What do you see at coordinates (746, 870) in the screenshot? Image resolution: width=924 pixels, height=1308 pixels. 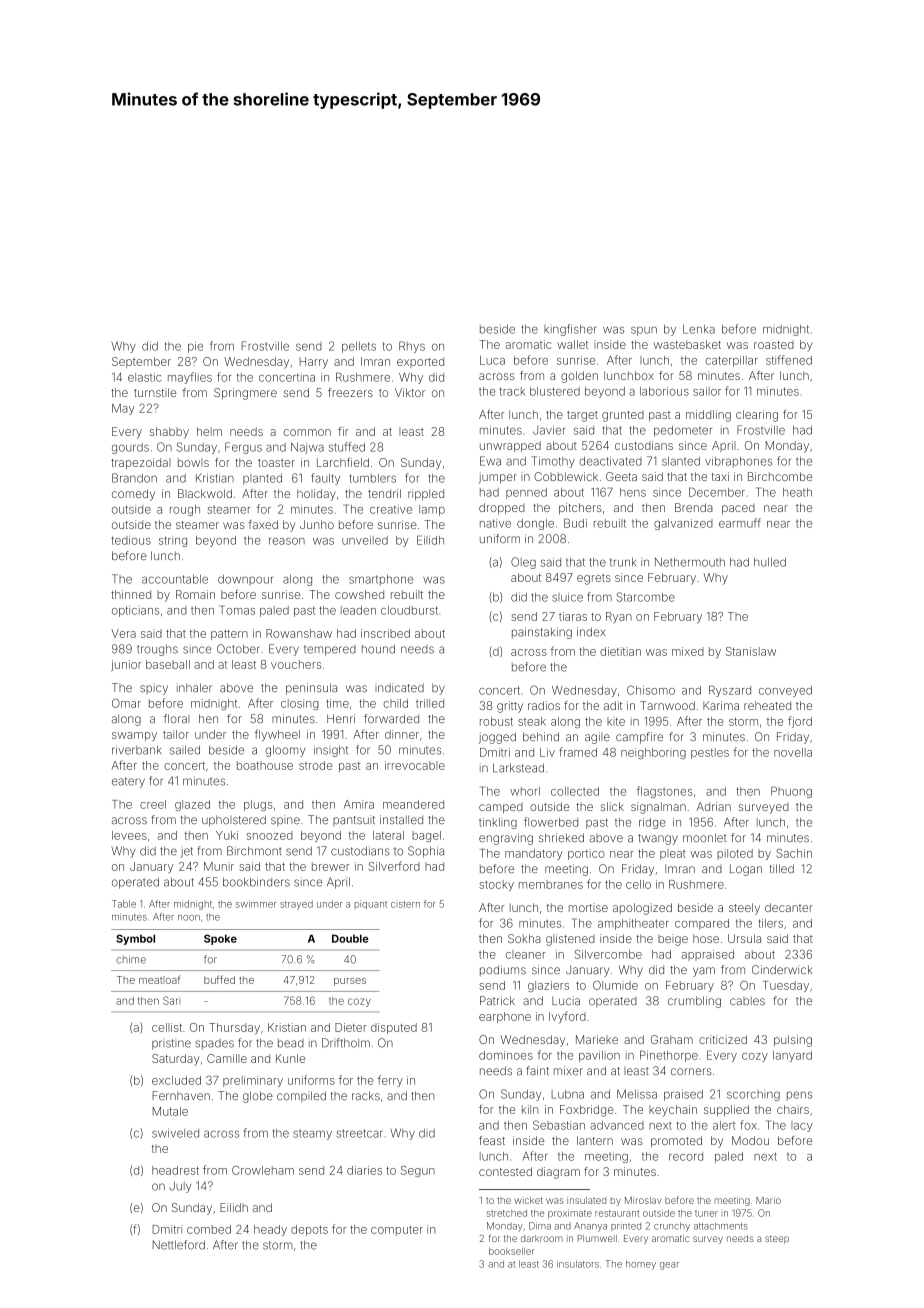 I see `Logan` at bounding box center [746, 870].
